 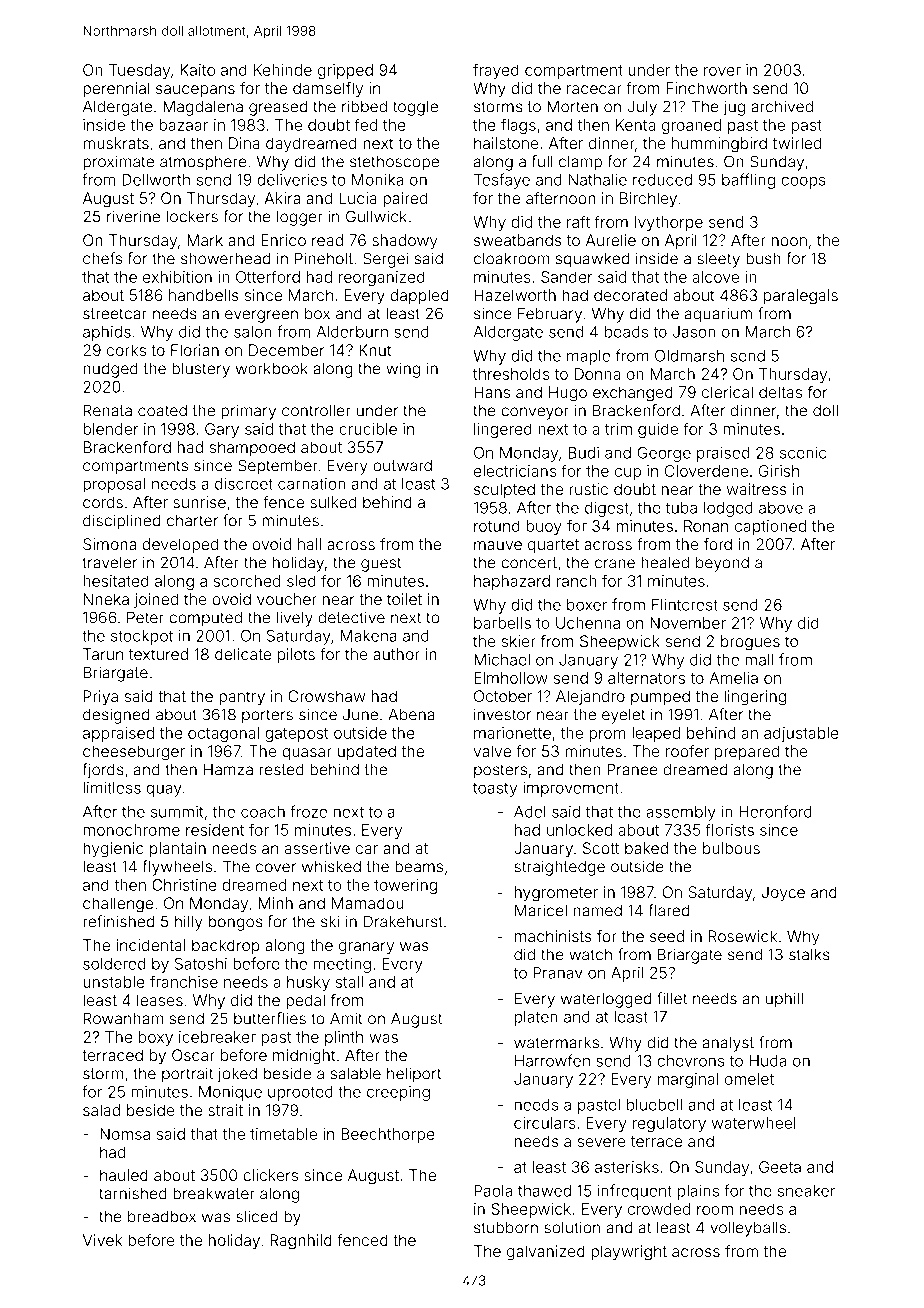 What do you see at coordinates (801, 297) in the document?
I see `paralegals` at bounding box center [801, 297].
